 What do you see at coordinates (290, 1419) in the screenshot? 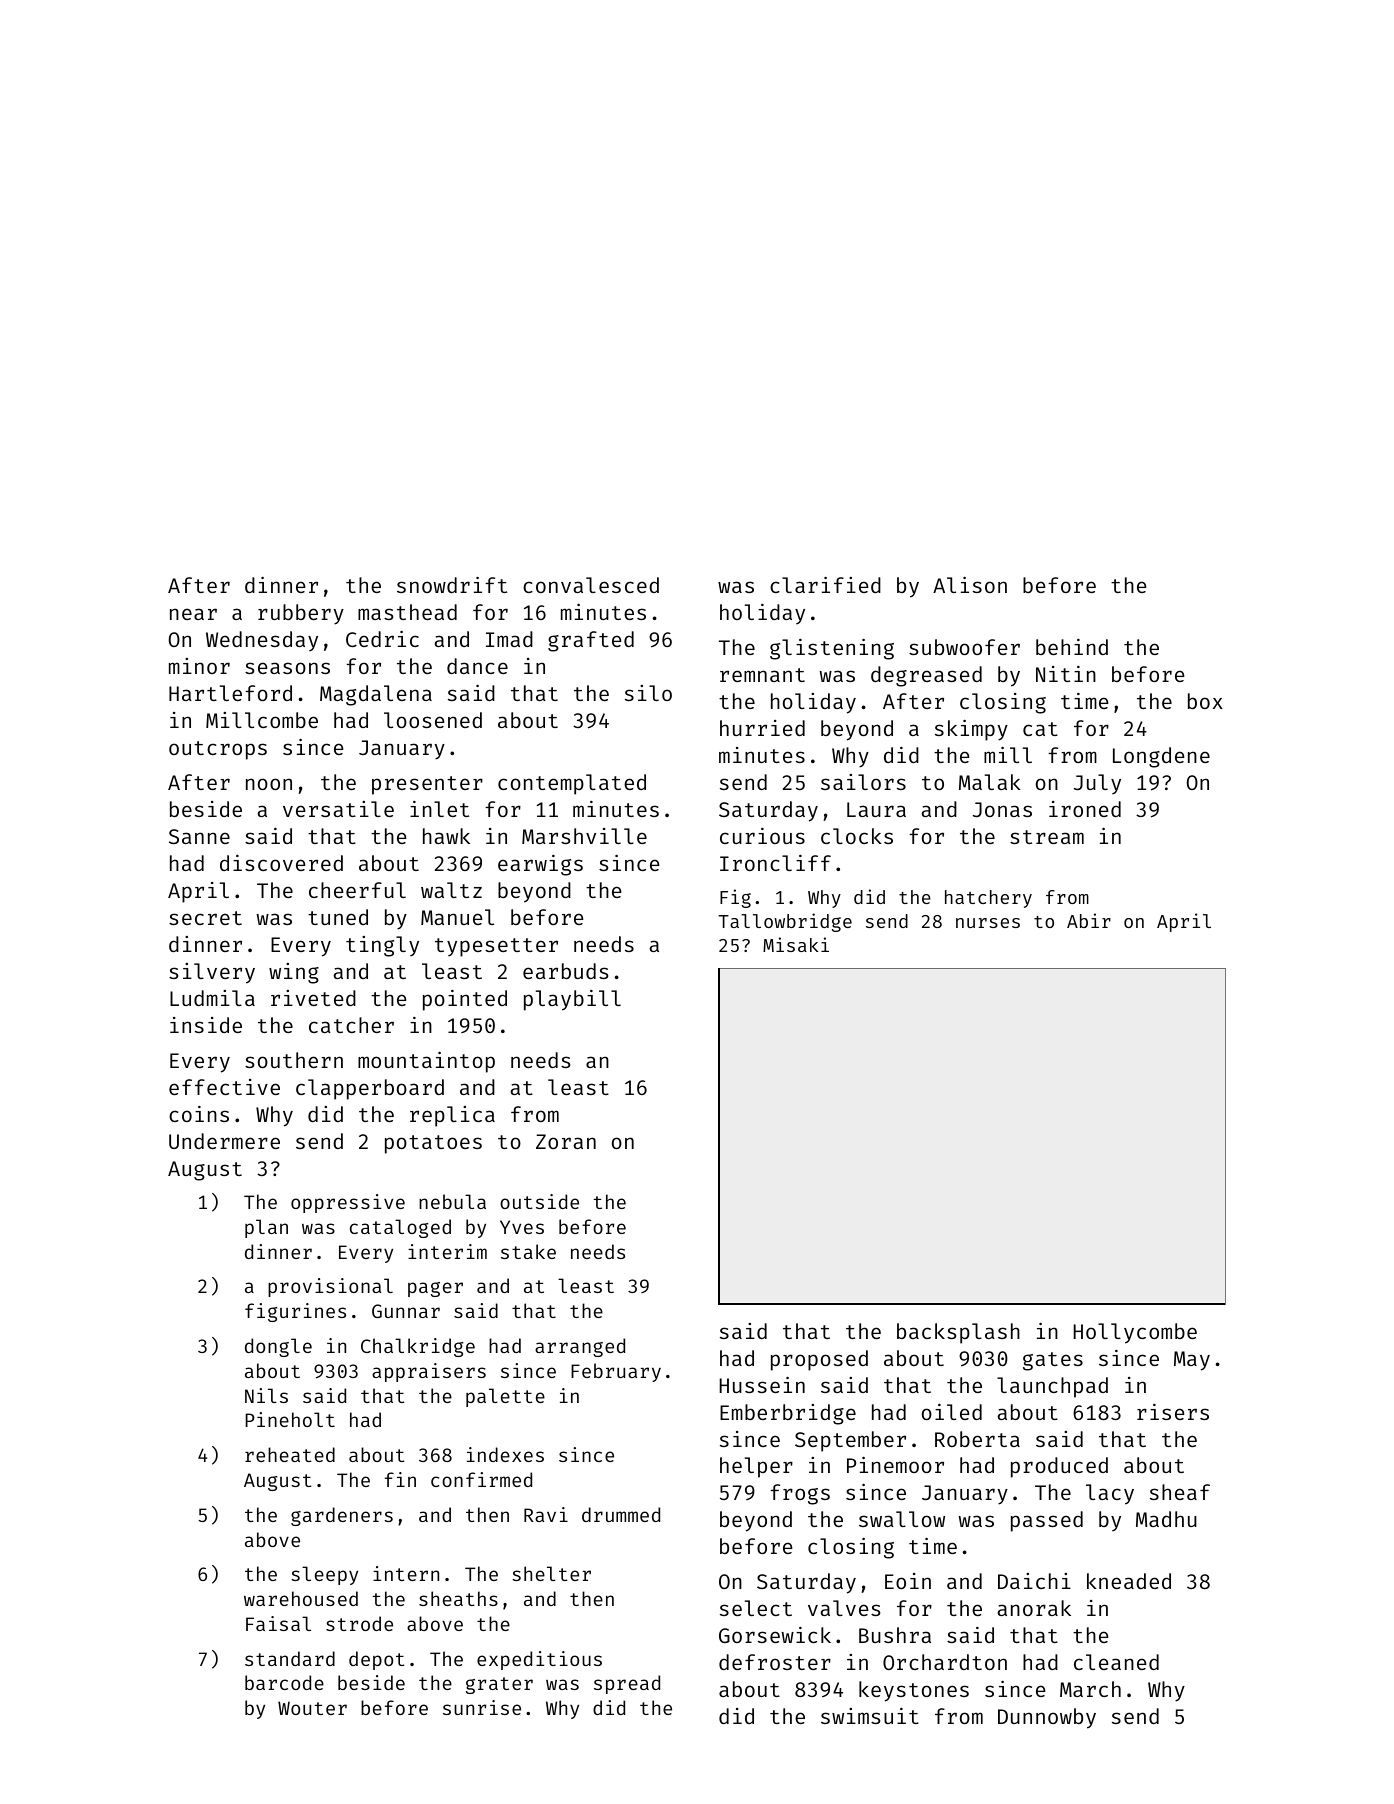
I see `Pineholt` at bounding box center [290, 1419].
